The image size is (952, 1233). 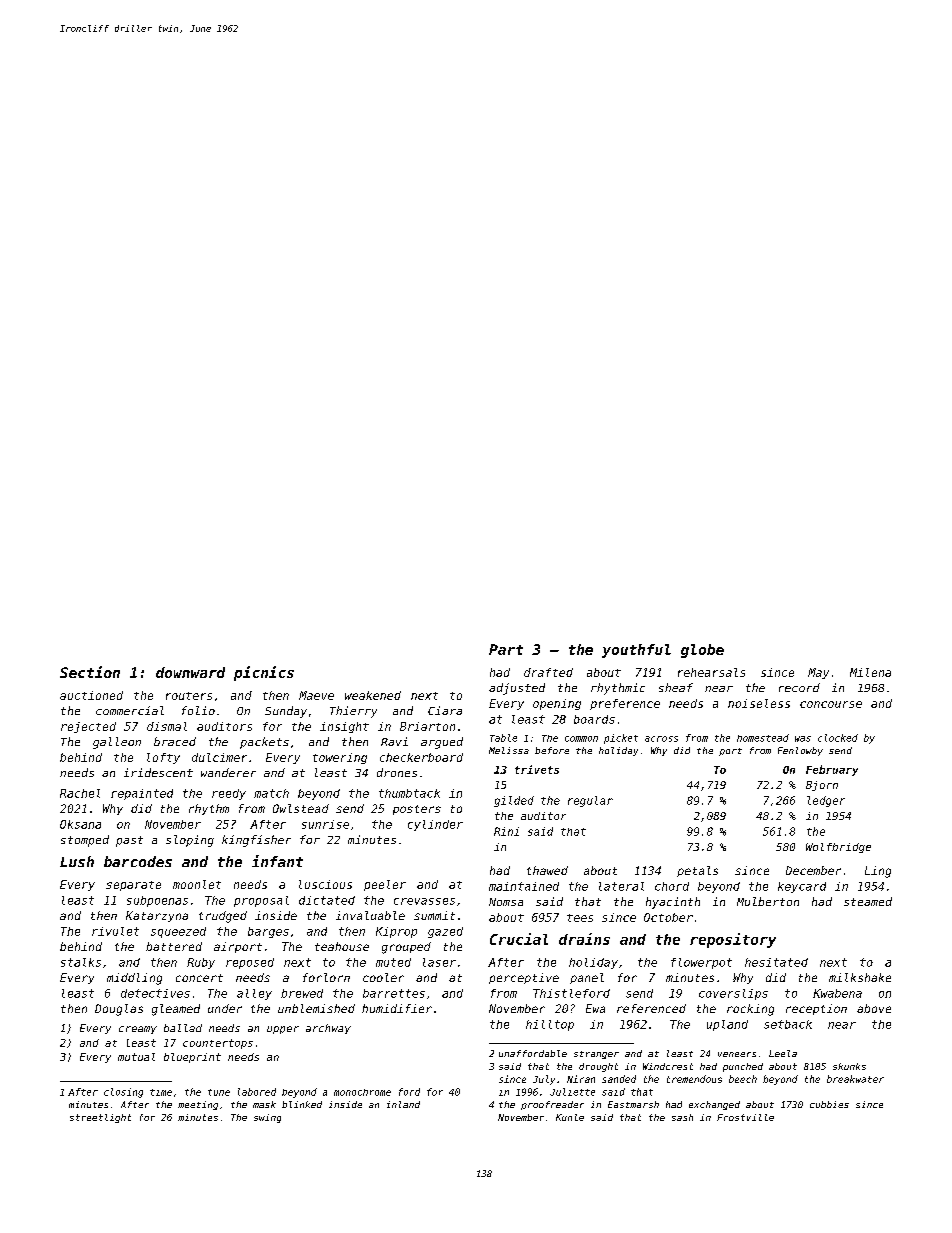 What do you see at coordinates (702, 651) in the screenshot?
I see `globe` at bounding box center [702, 651].
